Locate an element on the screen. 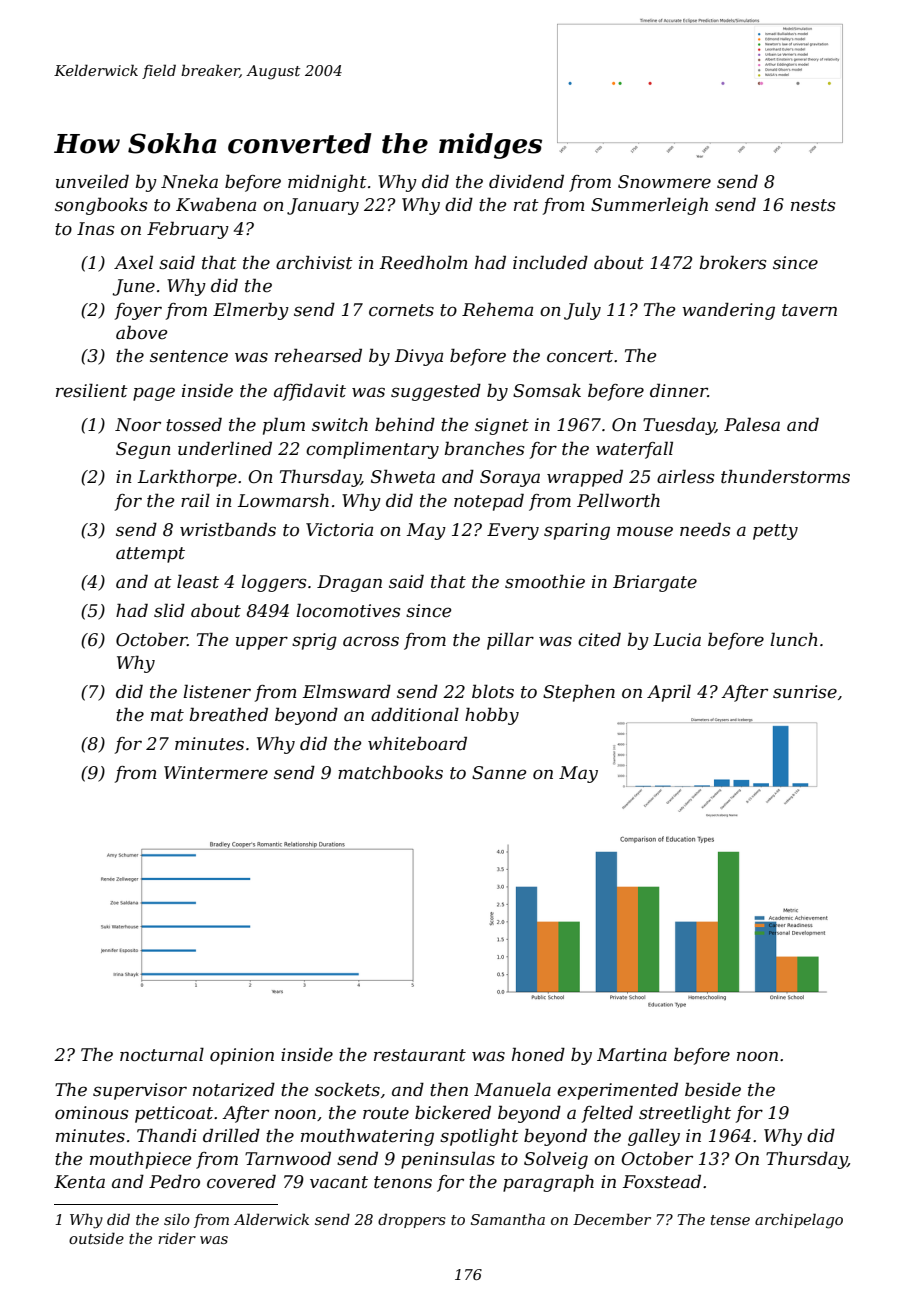 This screenshot has height=1316, width=908. dividend is located at coordinates (526, 181).
